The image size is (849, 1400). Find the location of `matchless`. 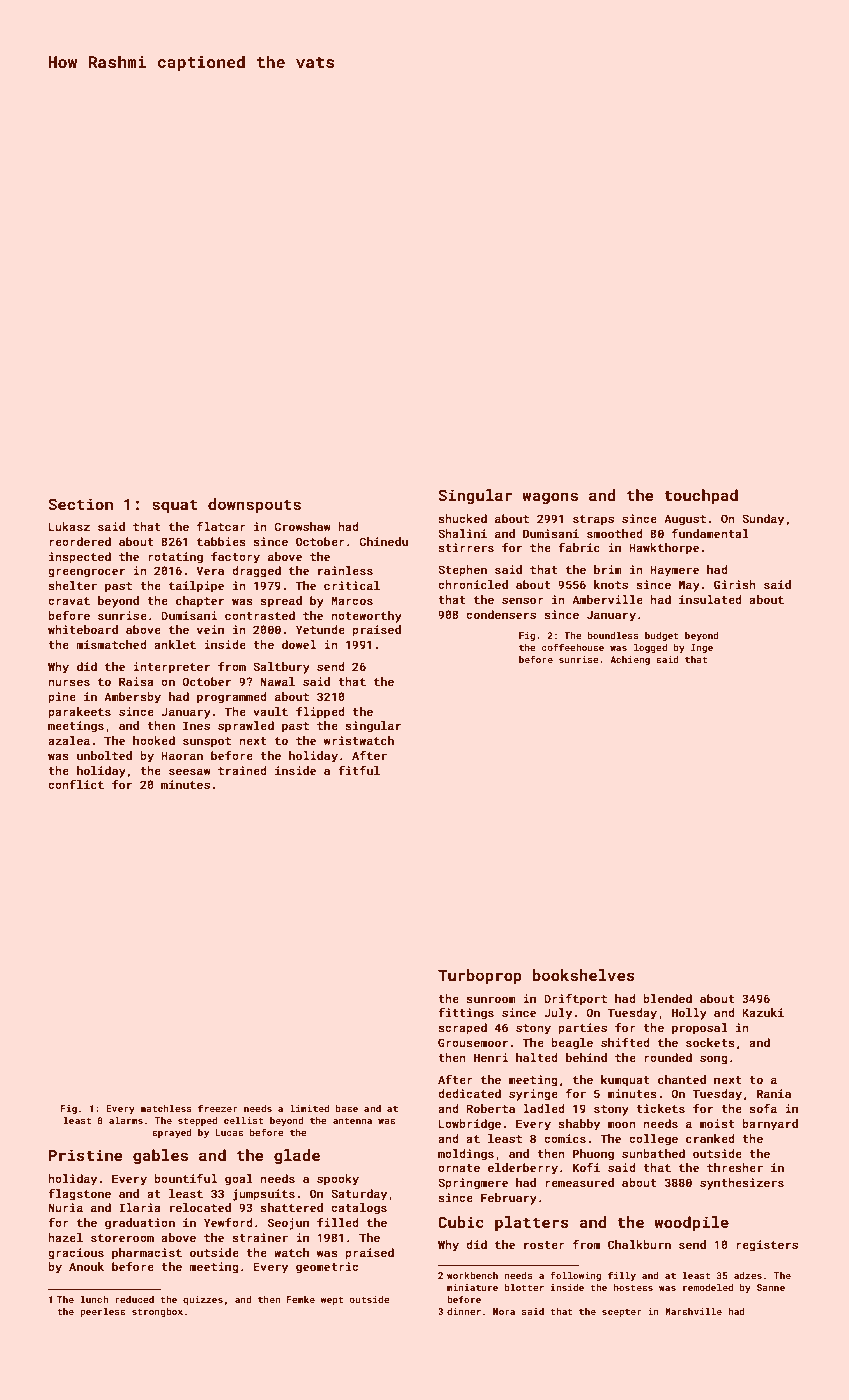

matchless is located at coordinates (166, 1108).
